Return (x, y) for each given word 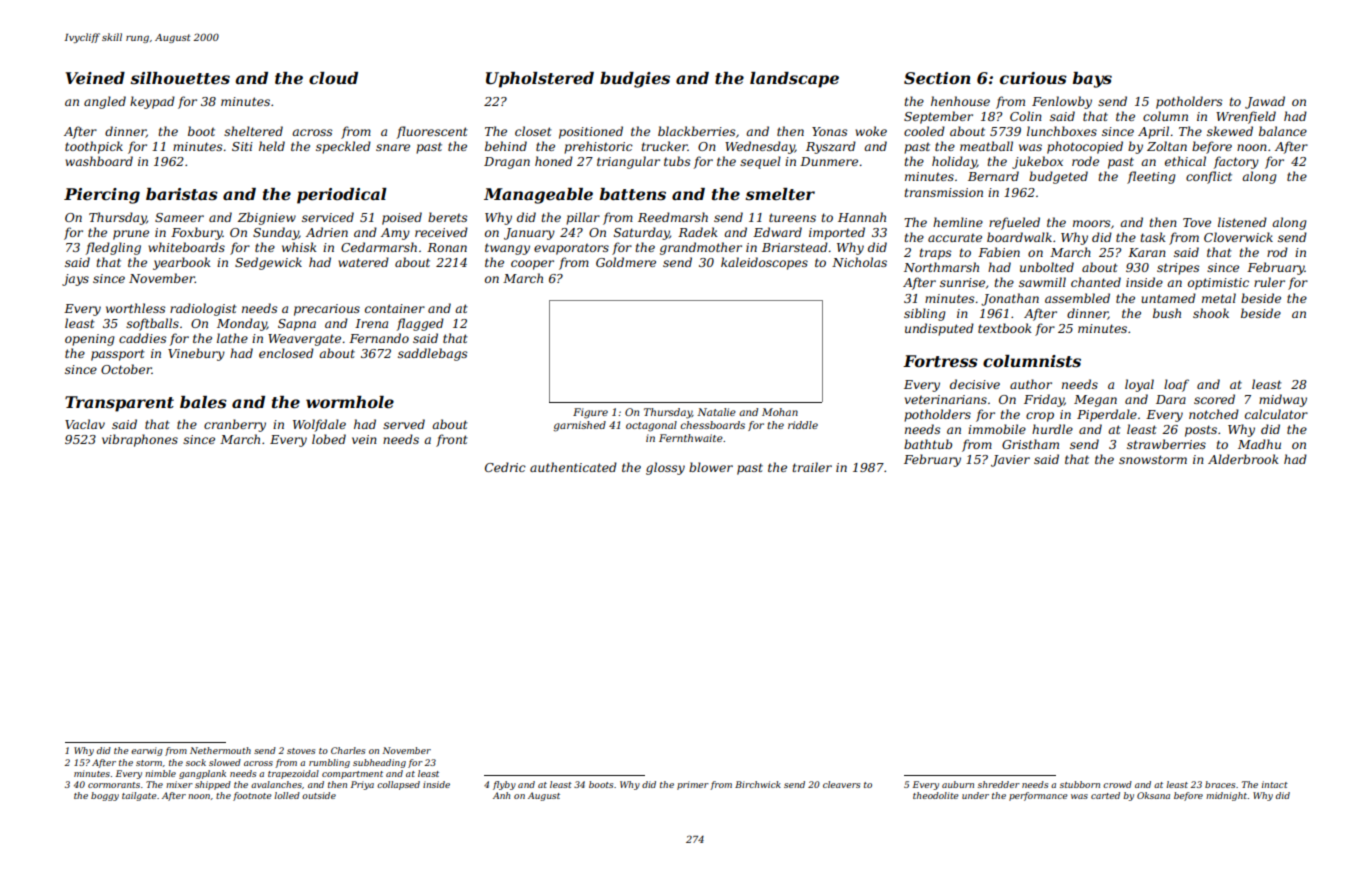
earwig (147, 751)
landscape (794, 80)
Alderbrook (1243, 459)
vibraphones (140, 440)
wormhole (350, 402)
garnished (579, 426)
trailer (812, 467)
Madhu (1259, 444)
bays (1092, 80)
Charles (348, 750)
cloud (333, 78)
